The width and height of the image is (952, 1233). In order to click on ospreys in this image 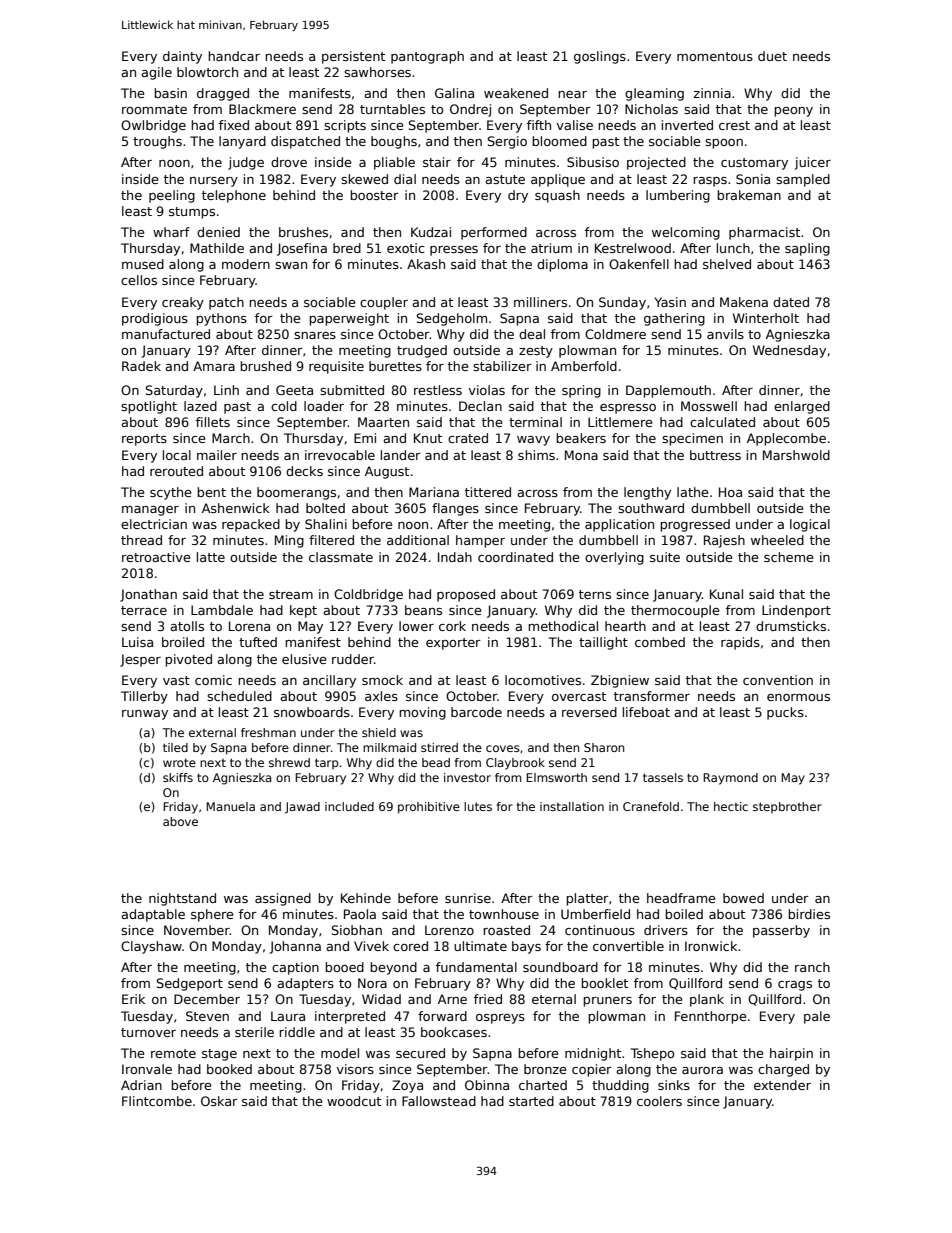, I will do `click(500, 1019)`.
